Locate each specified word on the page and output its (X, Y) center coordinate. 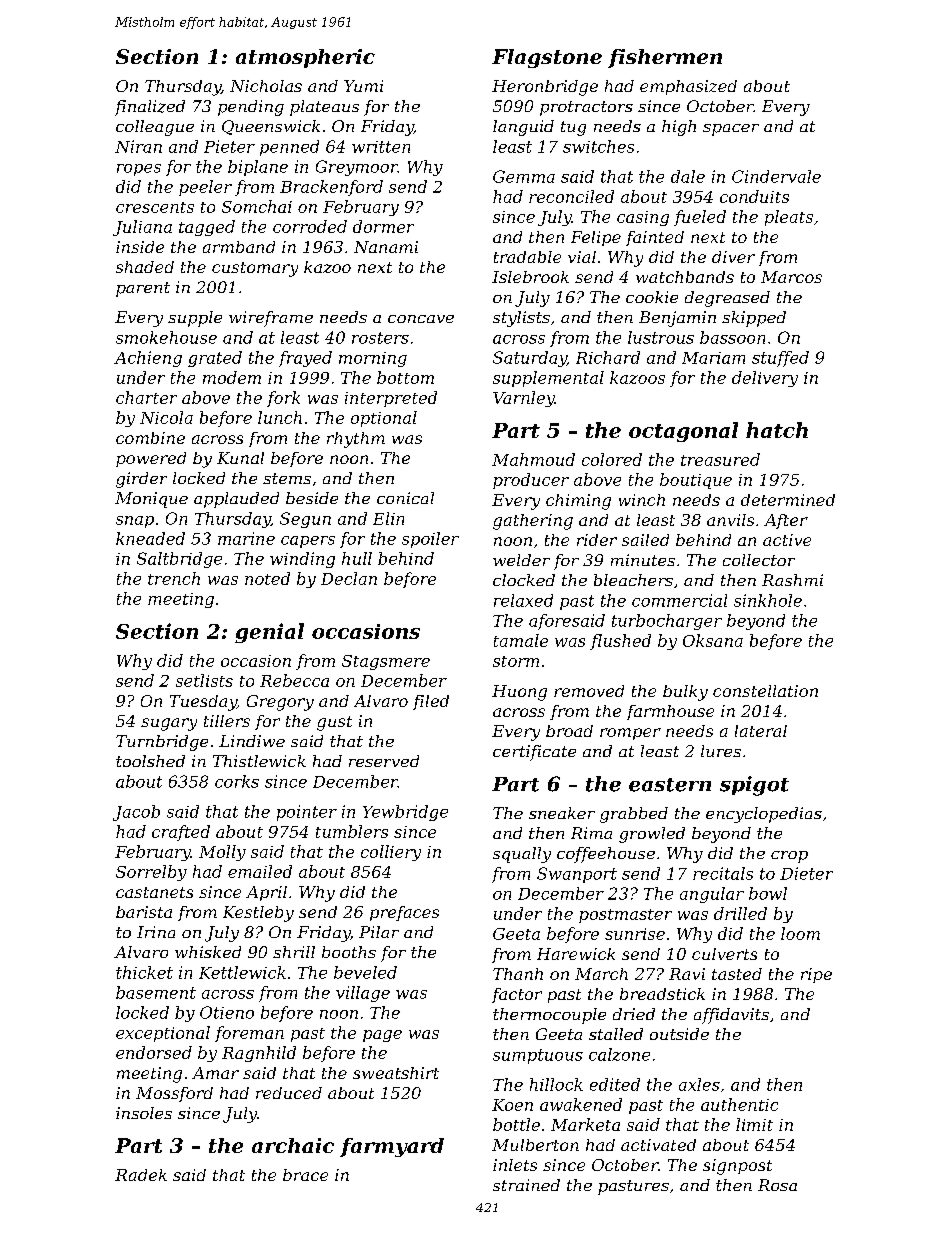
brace (305, 1175)
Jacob (136, 813)
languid (523, 128)
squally (522, 855)
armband (239, 247)
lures (721, 751)
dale (688, 176)
